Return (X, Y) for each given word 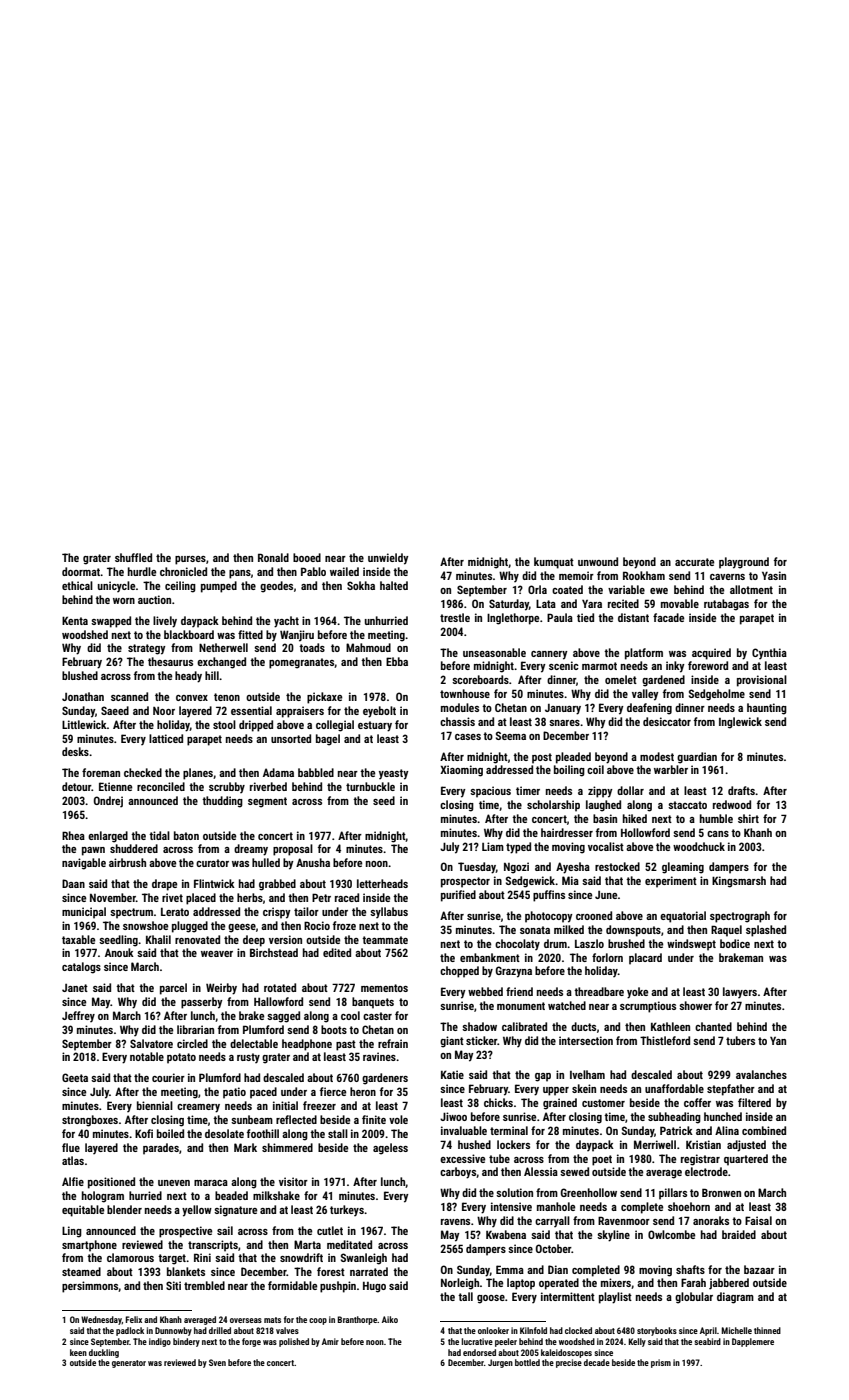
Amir (330, 1341)
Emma (510, 1269)
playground (744, 563)
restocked (617, 866)
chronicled (183, 571)
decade (597, 1362)
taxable (78, 939)
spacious (490, 792)
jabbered (729, 1284)
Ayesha (573, 868)
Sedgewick (530, 882)
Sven (217, 1362)
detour (76, 786)
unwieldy (388, 559)
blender (124, 1209)
